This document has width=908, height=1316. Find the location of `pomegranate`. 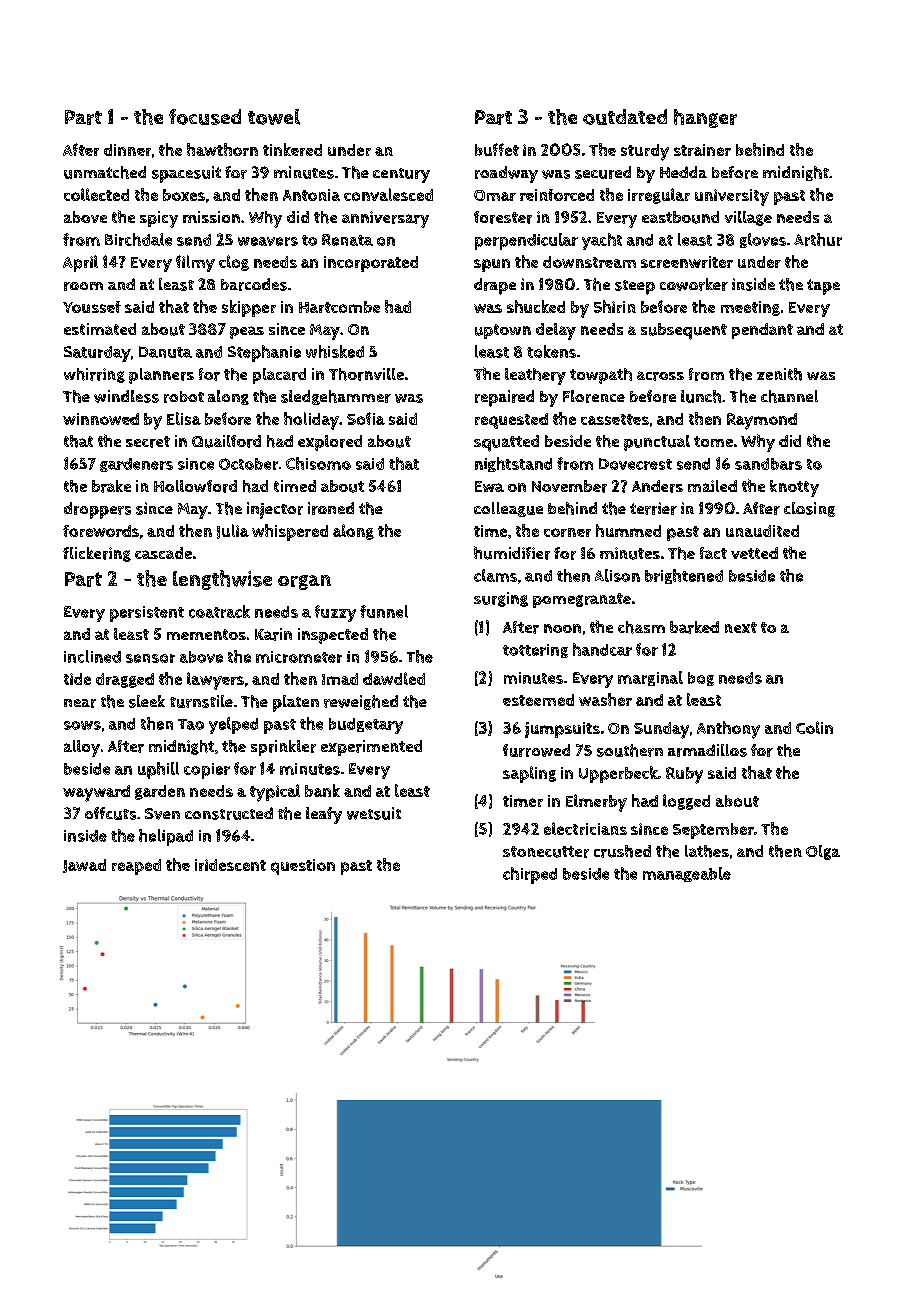

pomegranate is located at coordinates (582, 600).
